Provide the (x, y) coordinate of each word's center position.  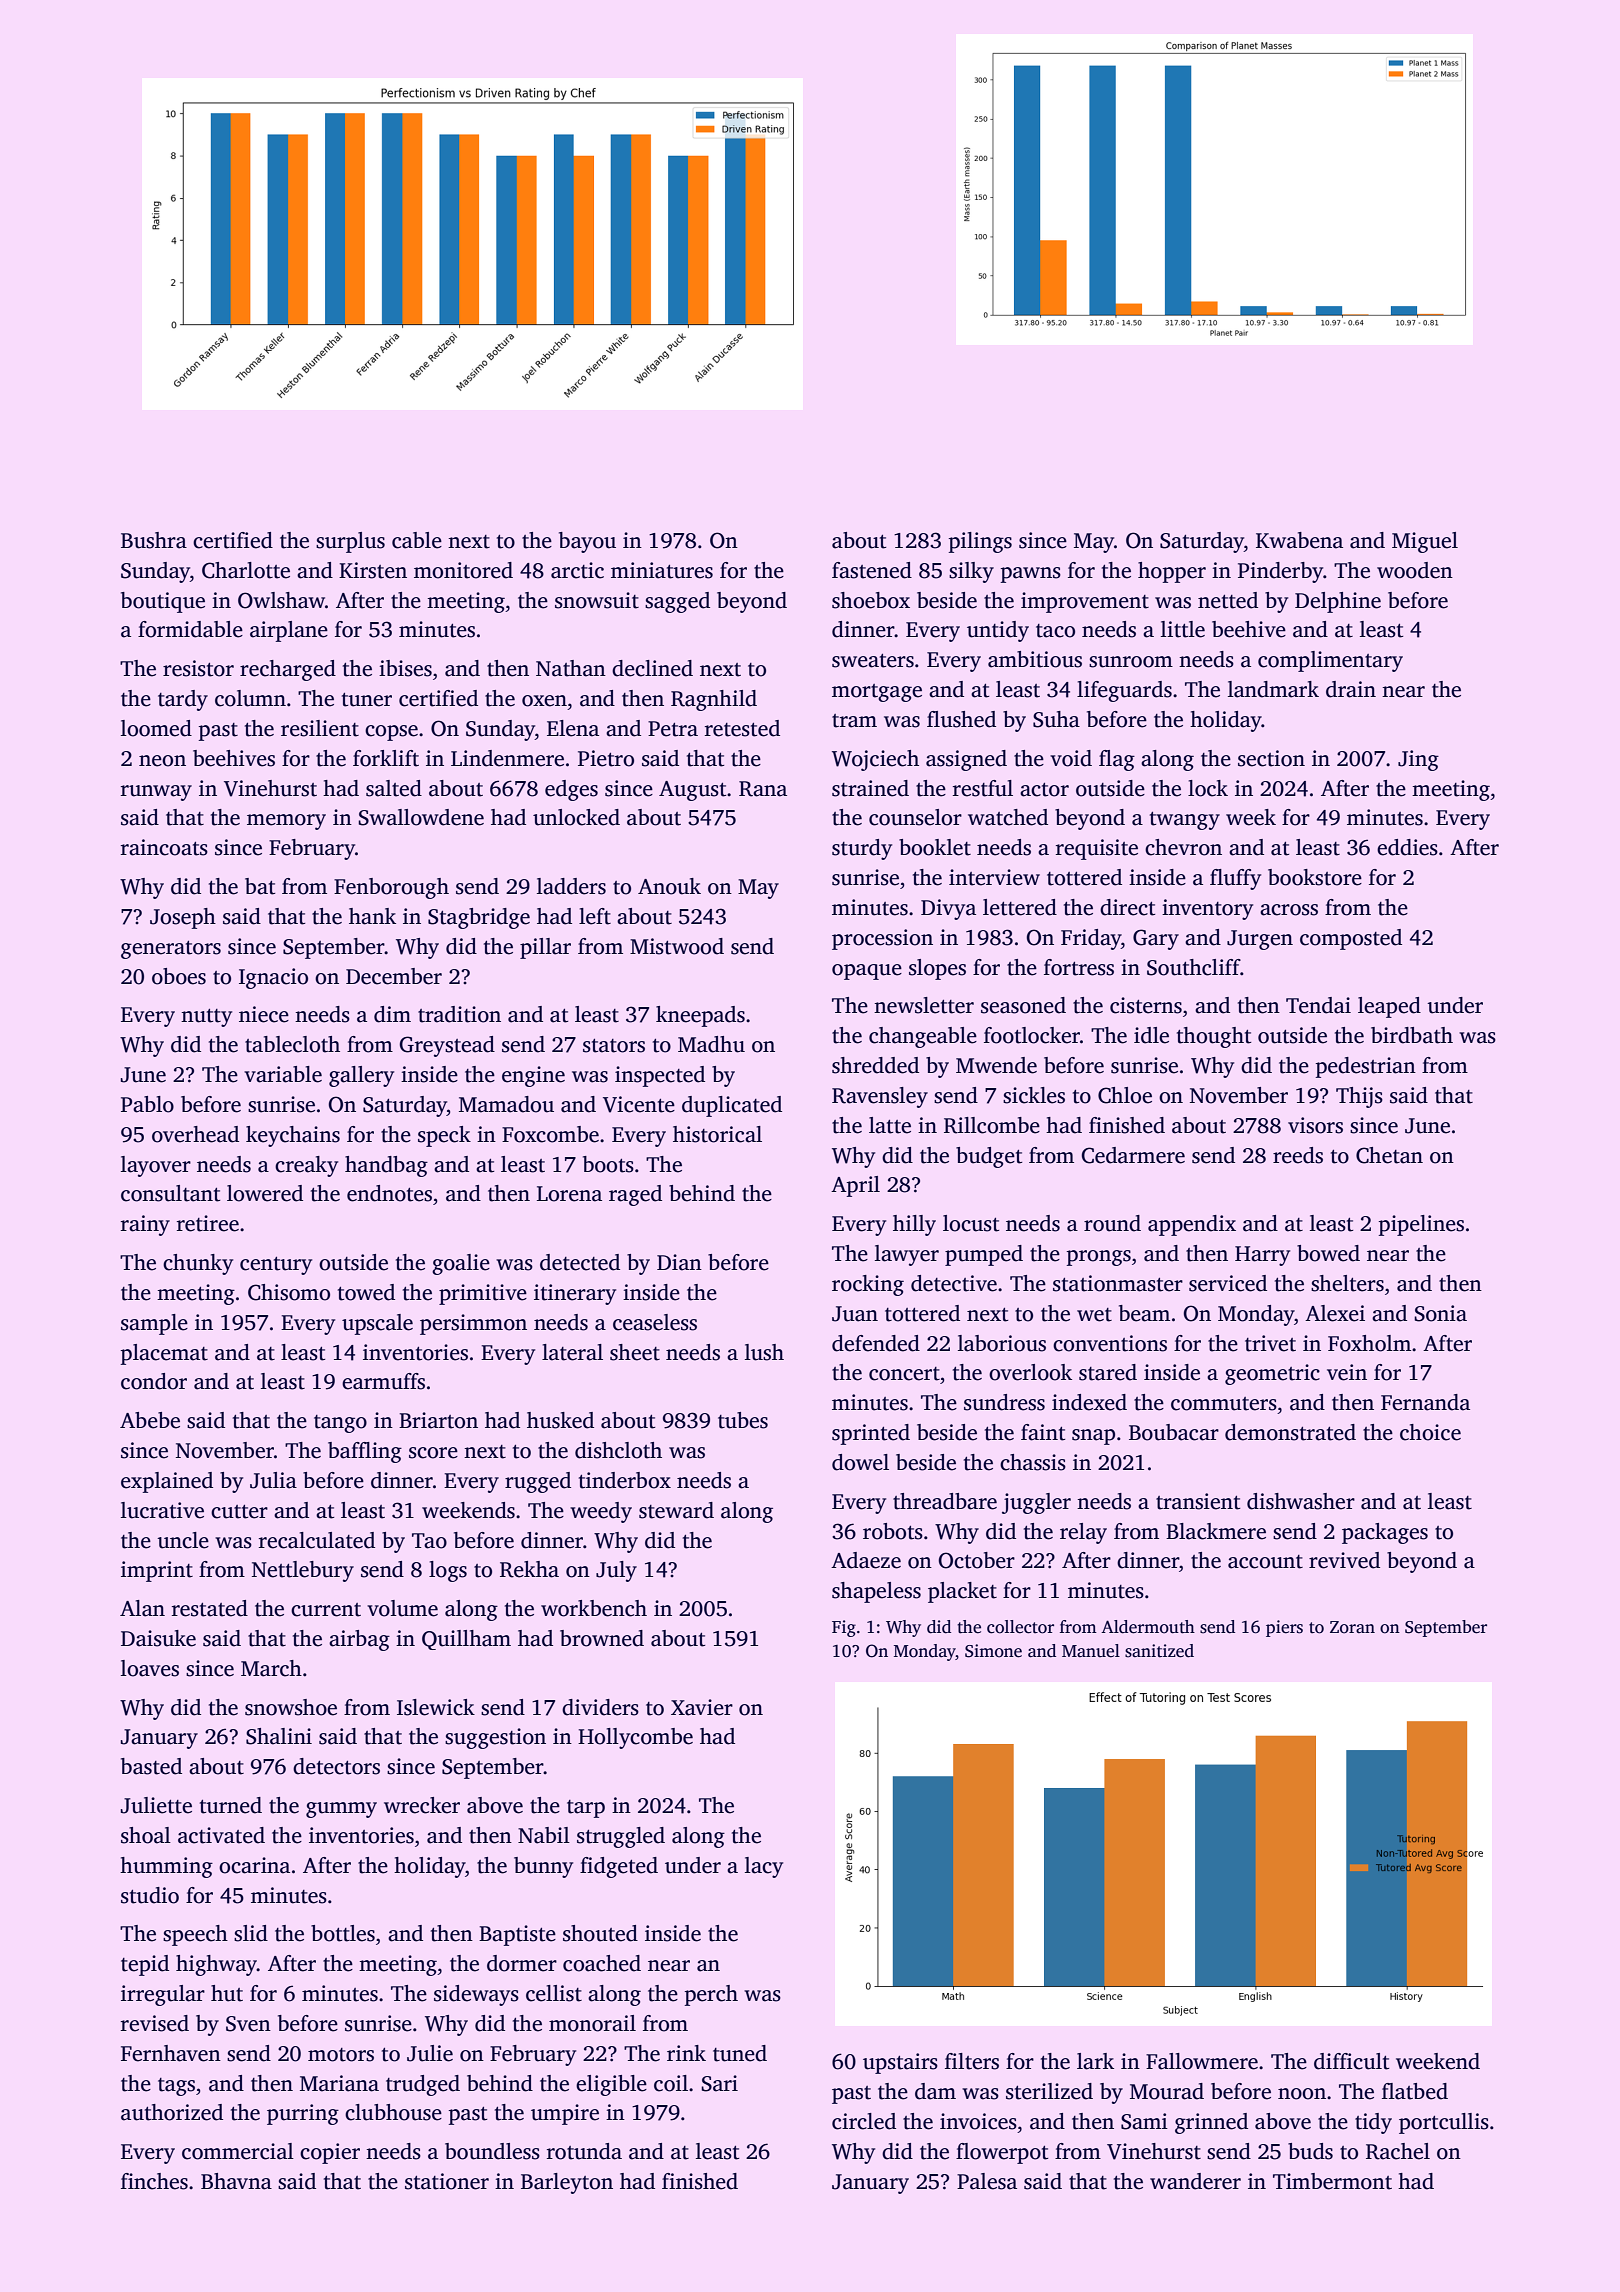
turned (231, 1805)
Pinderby (1280, 572)
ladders (571, 886)
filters (972, 2061)
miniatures (662, 570)
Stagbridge (479, 918)
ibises (405, 668)
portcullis (1444, 2123)
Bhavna (236, 2181)
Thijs (1359, 1097)
